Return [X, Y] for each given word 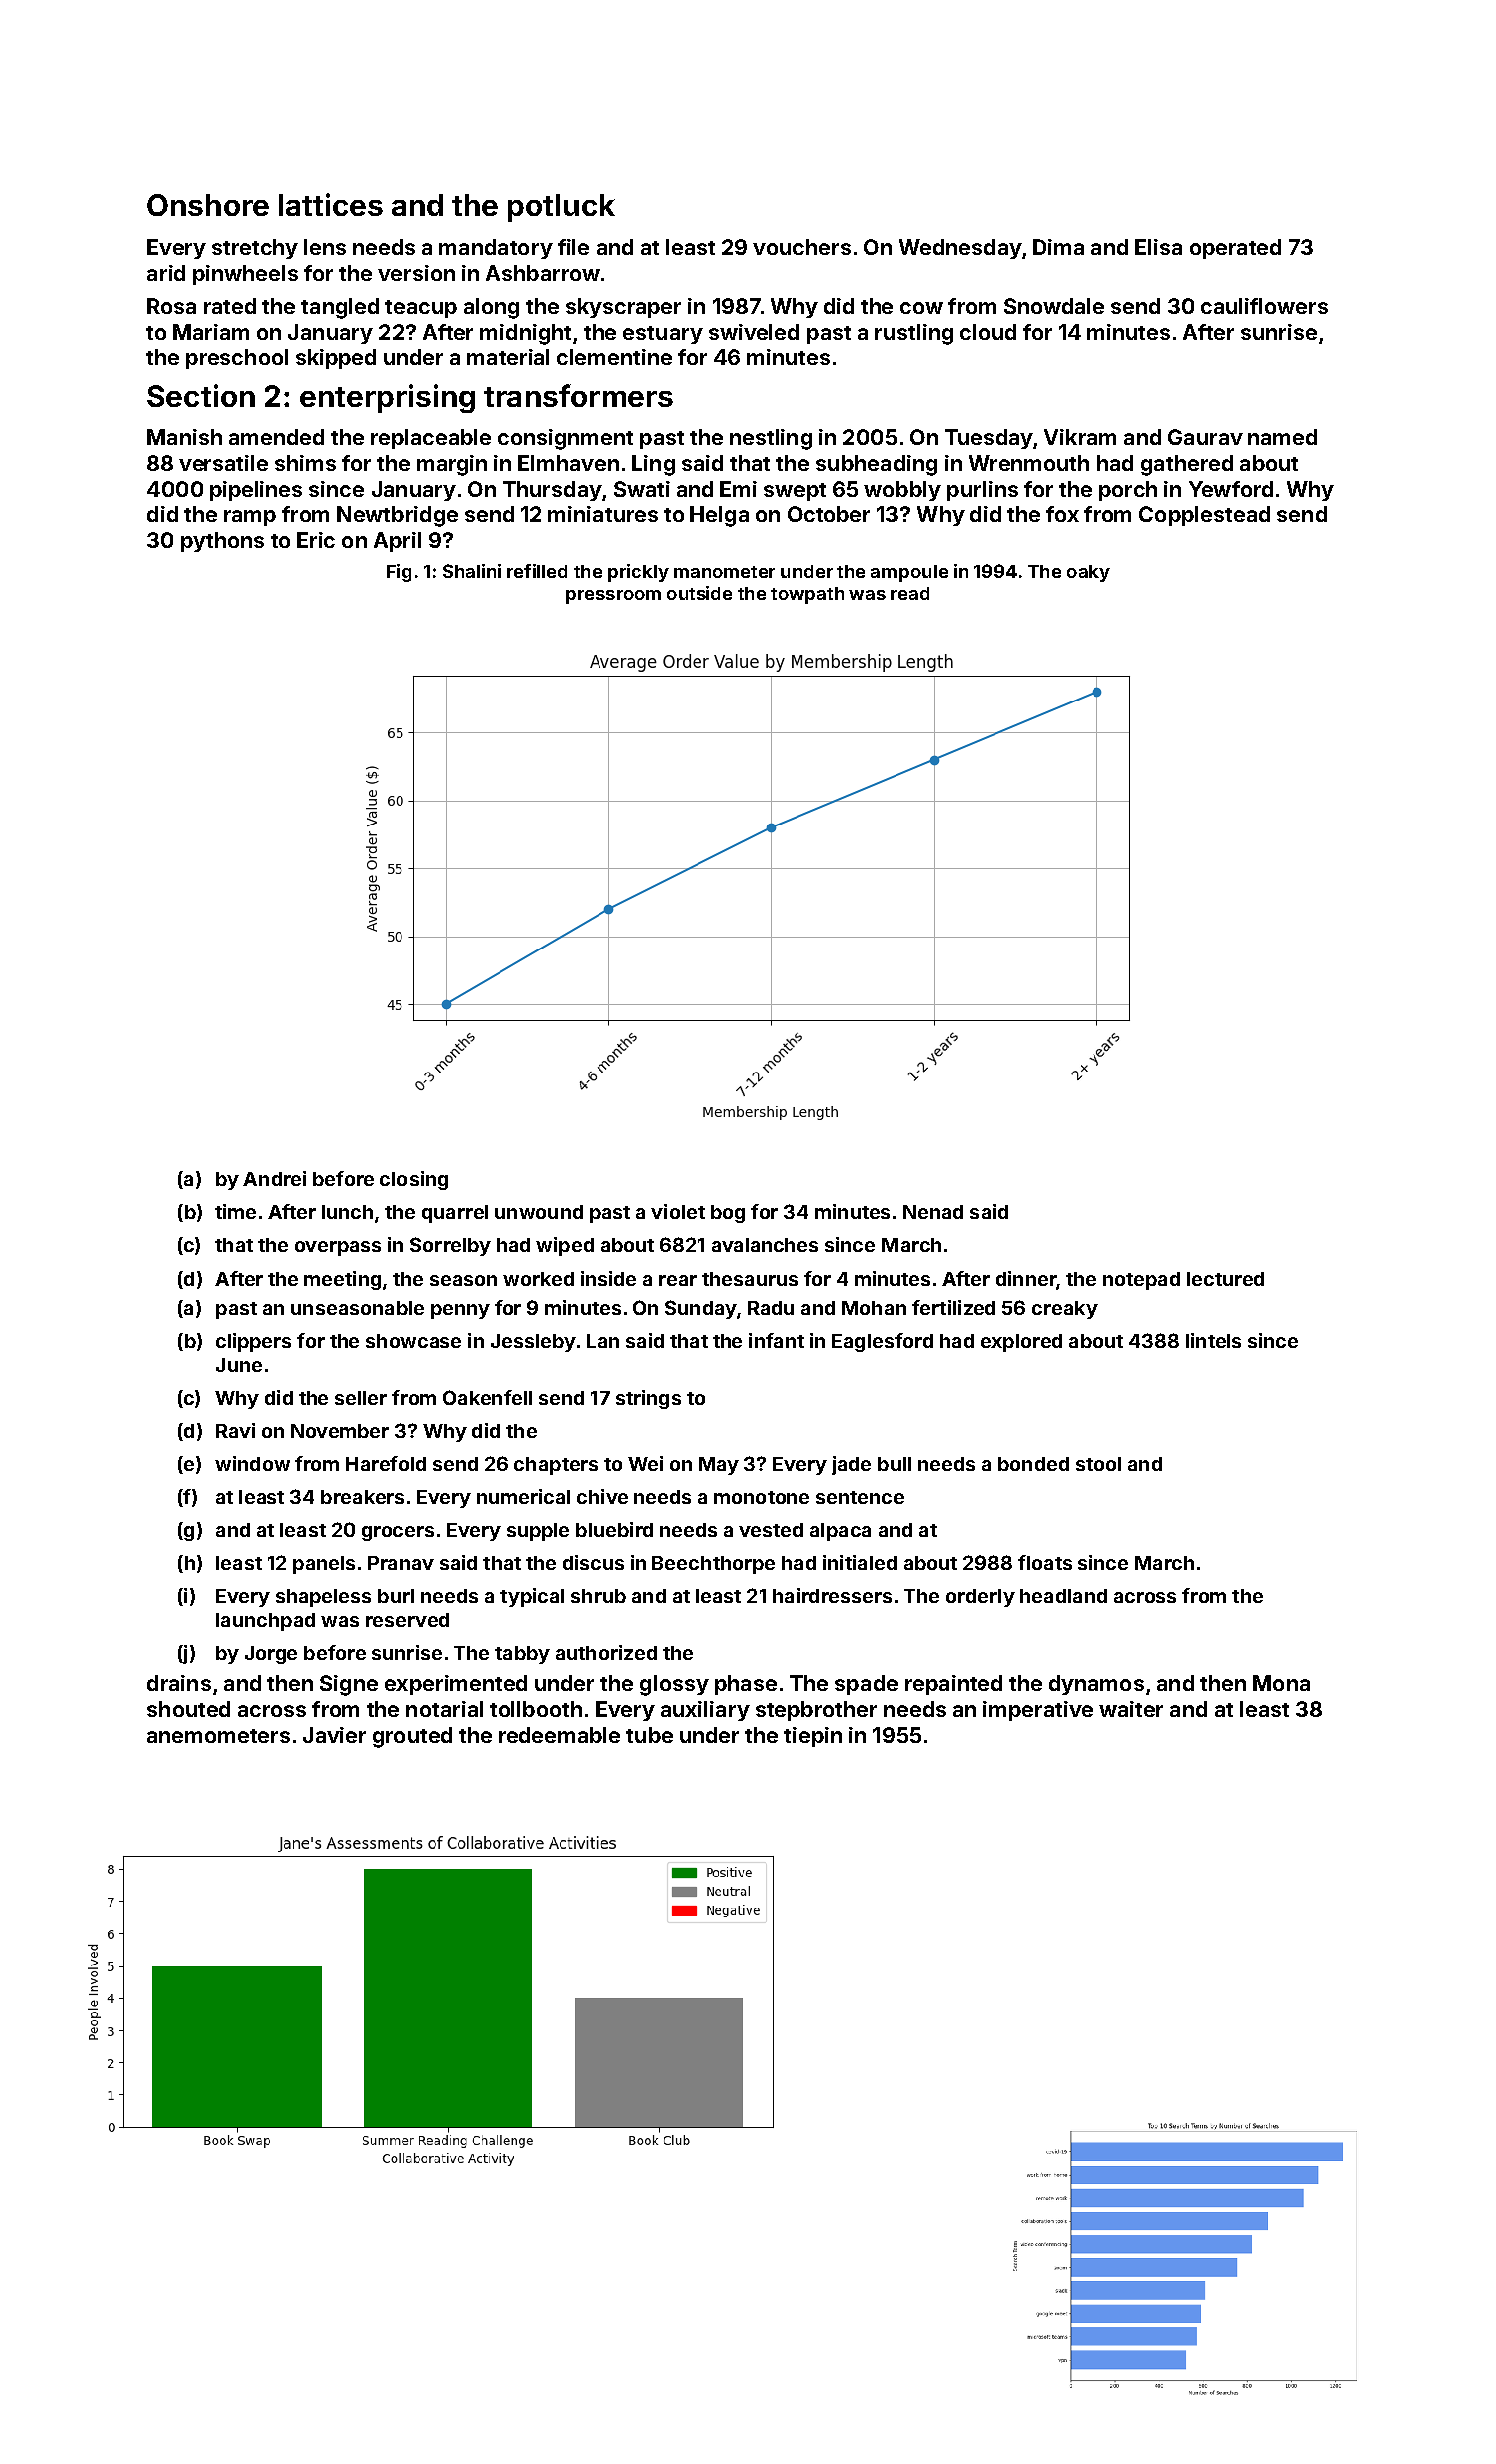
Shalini [472, 571]
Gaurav [1205, 437]
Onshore [208, 205]
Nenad [933, 1212]
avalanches [765, 1245]
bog [728, 1214]
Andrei [274, 1178]
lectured [1225, 1279]
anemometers [218, 1736]
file [573, 247]
